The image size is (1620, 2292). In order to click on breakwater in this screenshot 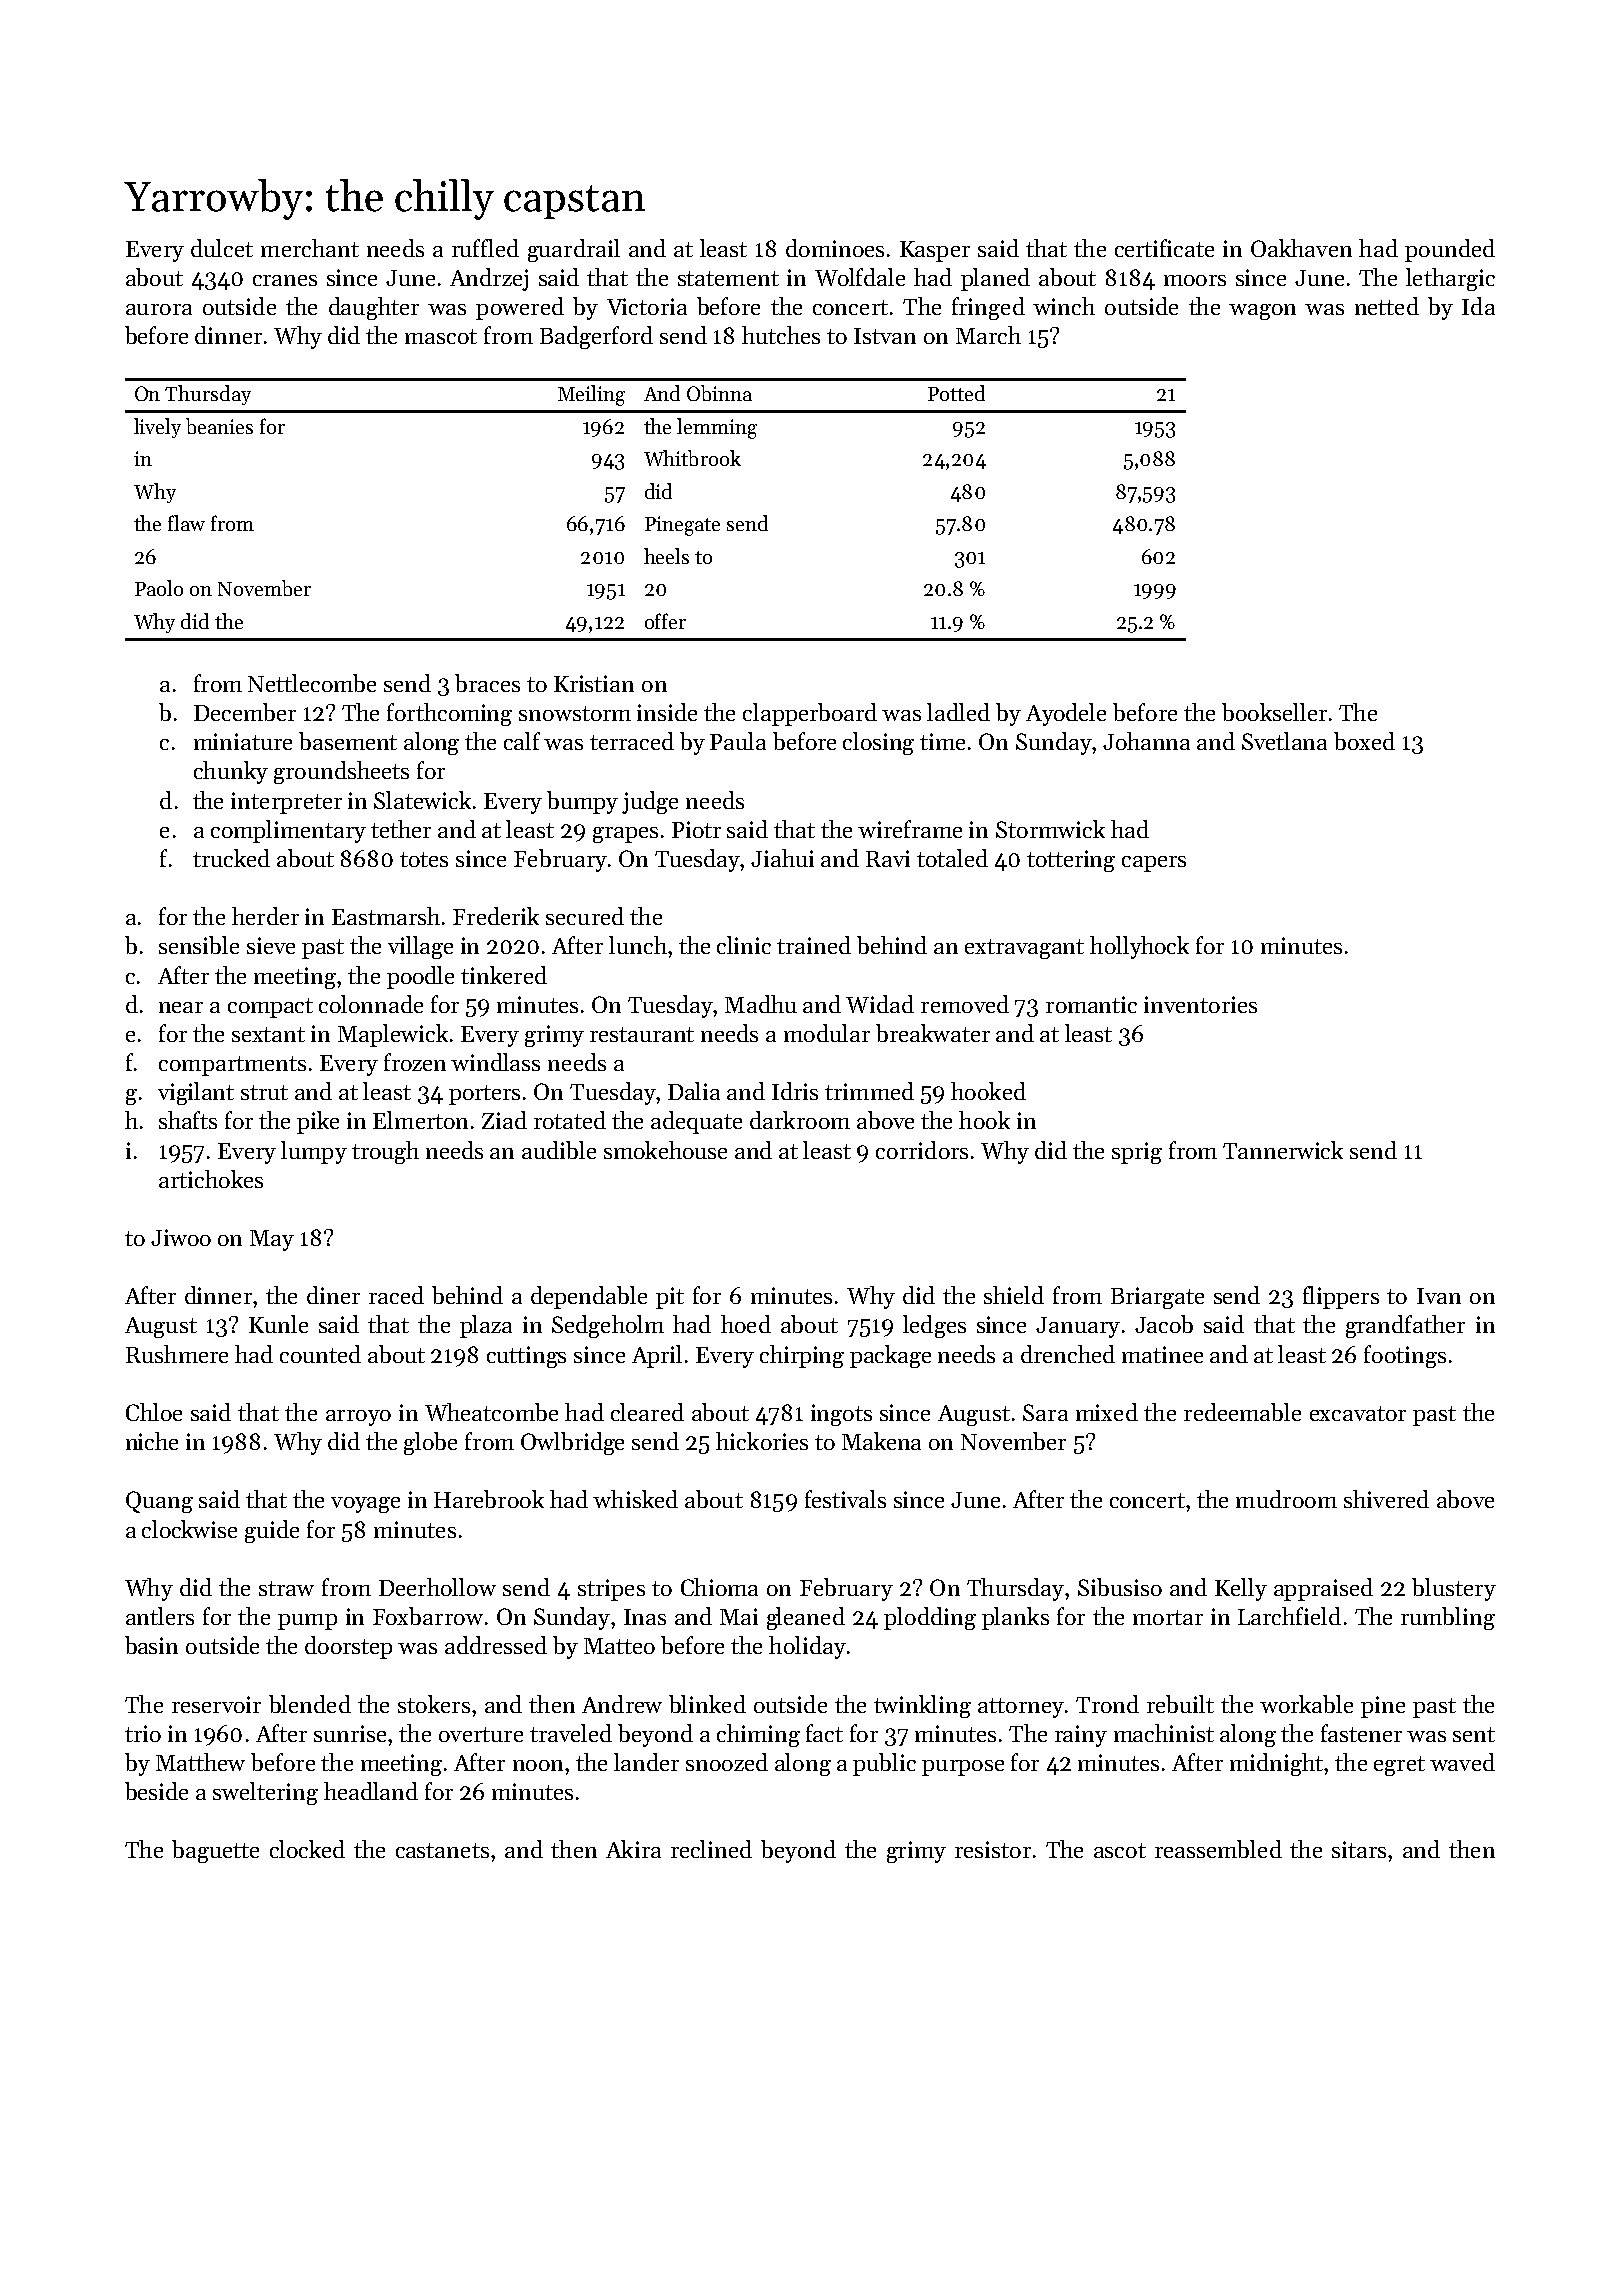, I will do `click(933, 1033)`.
